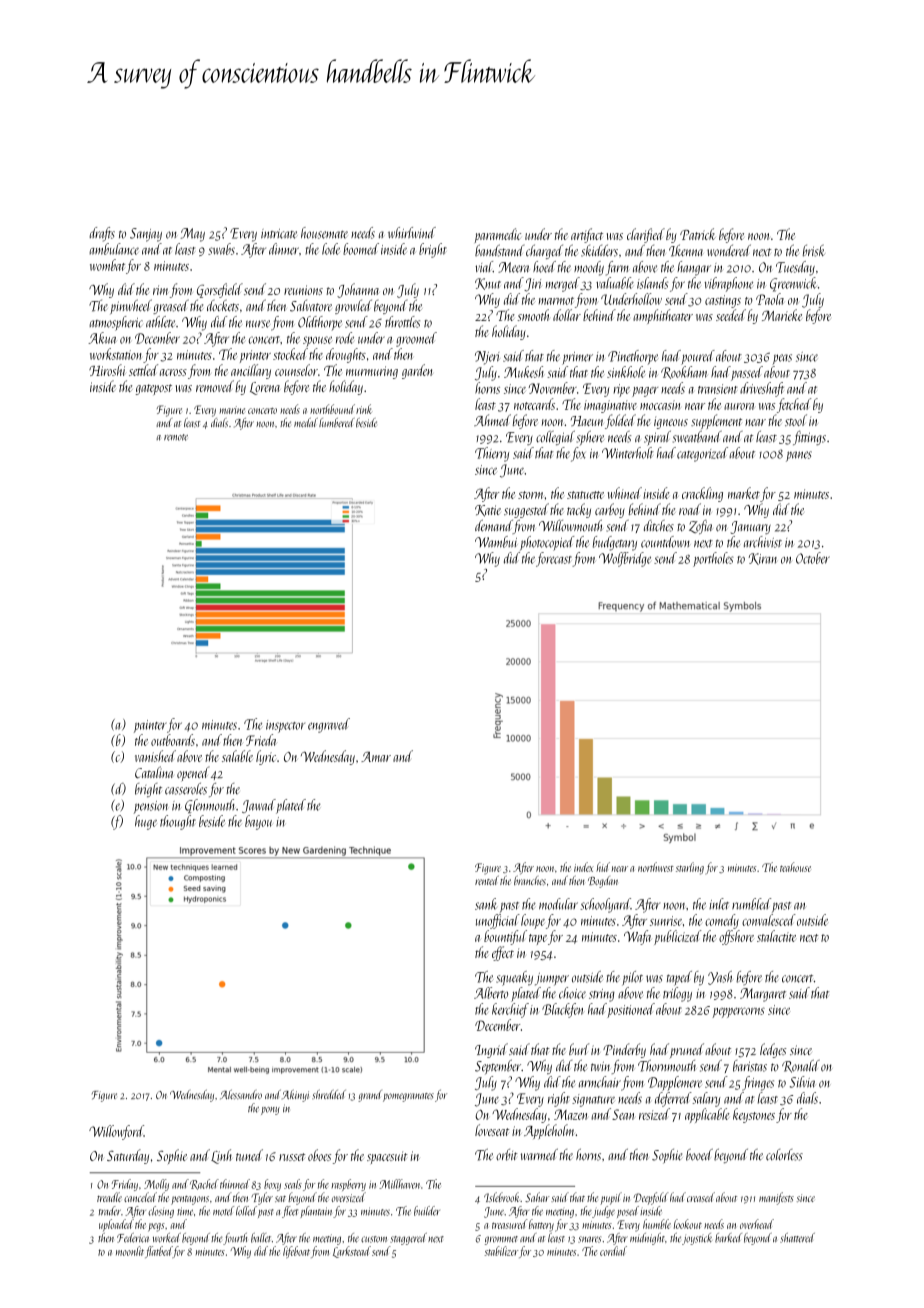 The height and width of the screenshot is (1308, 924). Describe the element at coordinates (372, 372) in the screenshot. I see `murmuring` at that location.
